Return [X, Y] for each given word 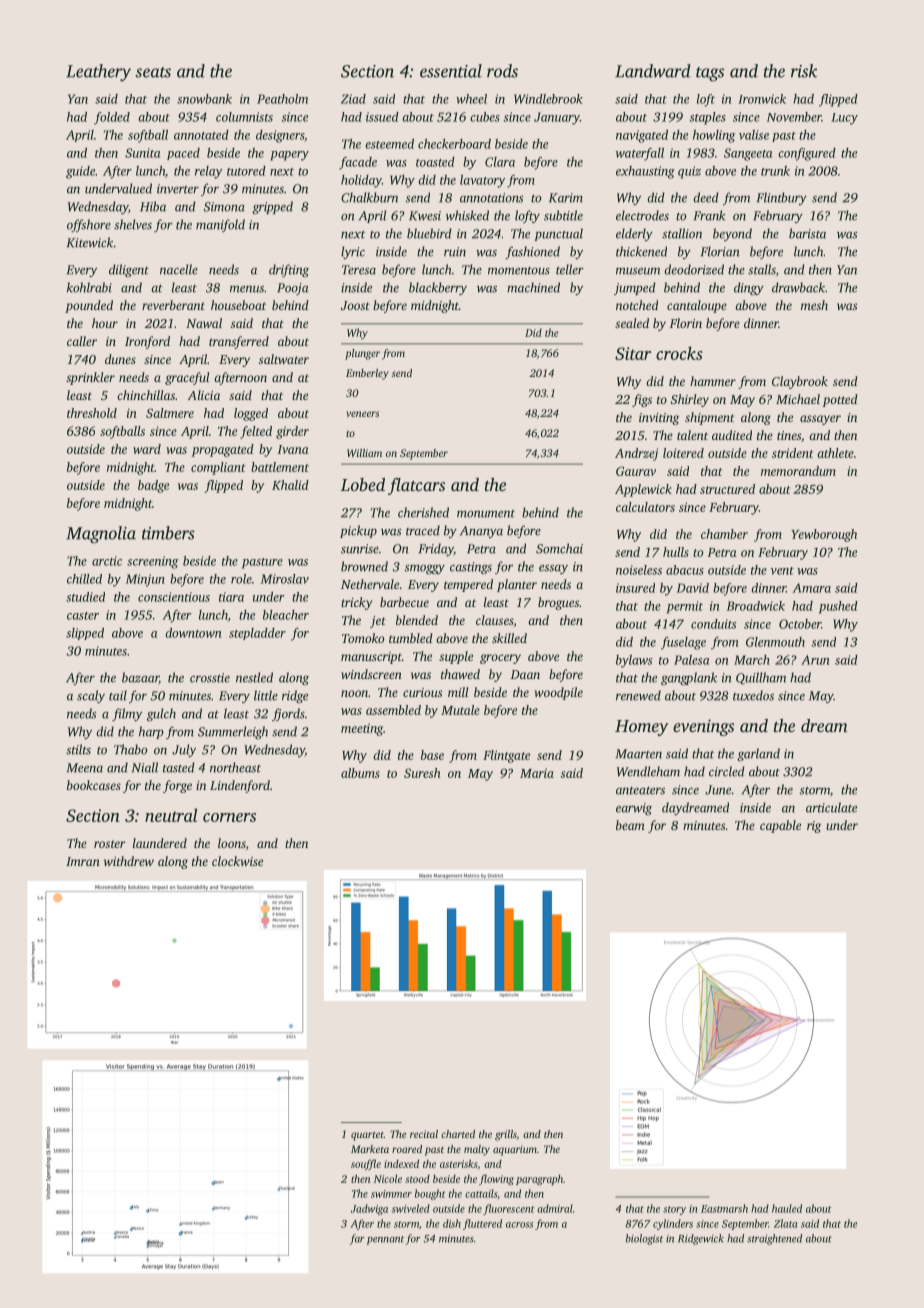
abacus [685, 570]
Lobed [363, 484]
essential [451, 71]
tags [710, 74]
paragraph [539, 1180]
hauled [787, 1208]
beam [630, 825]
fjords [288, 714]
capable [780, 826]
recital [424, 1134]
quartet [367, 1136]
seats [153, 72]
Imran [83, 861]
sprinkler [90, 378]
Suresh [422, 773]
